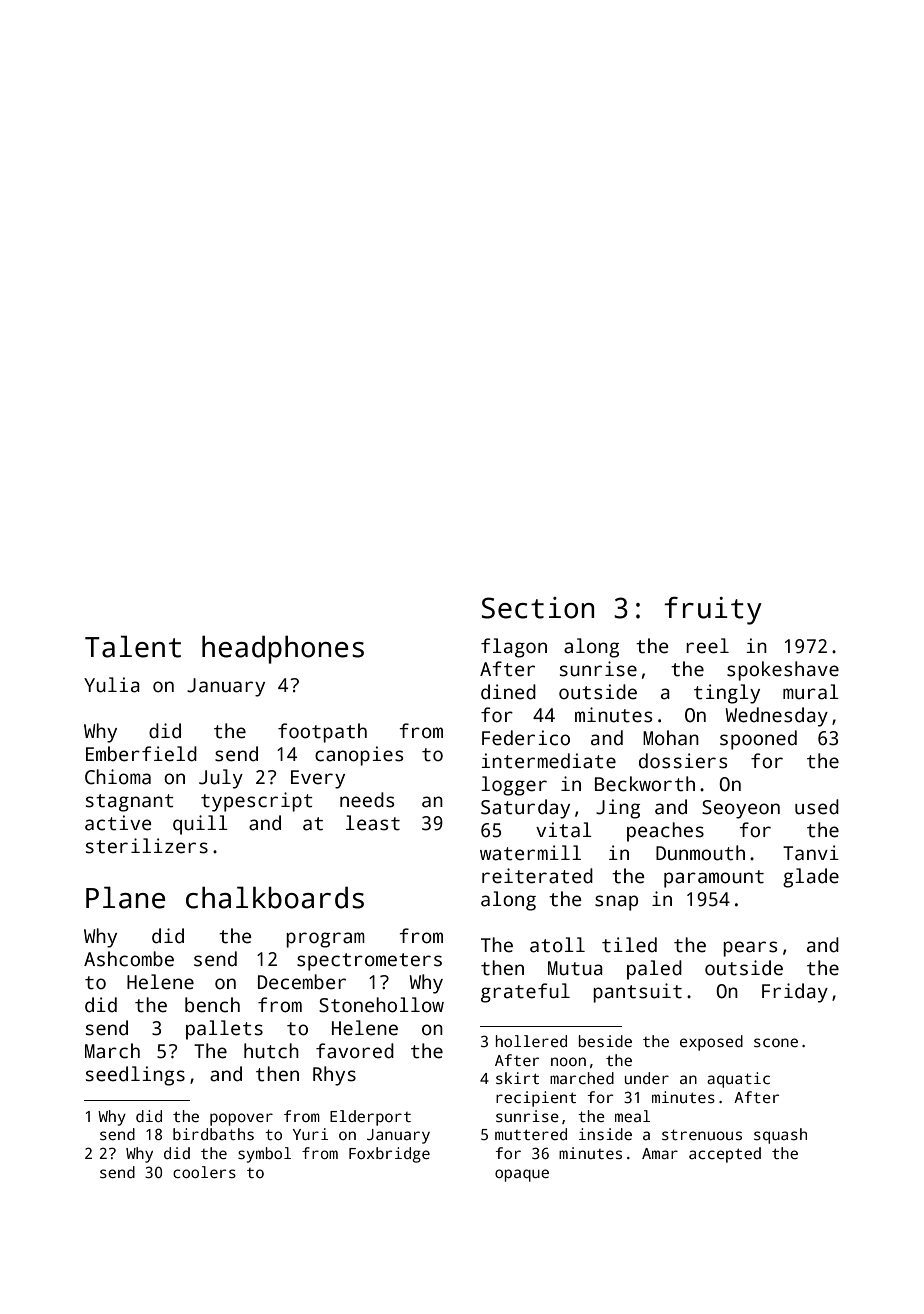 The height and width of the page is (1314, 924). What do you see at coordinates (224, 1030) in the page?
I see `pallets` at bounding box center [224, 1030].
